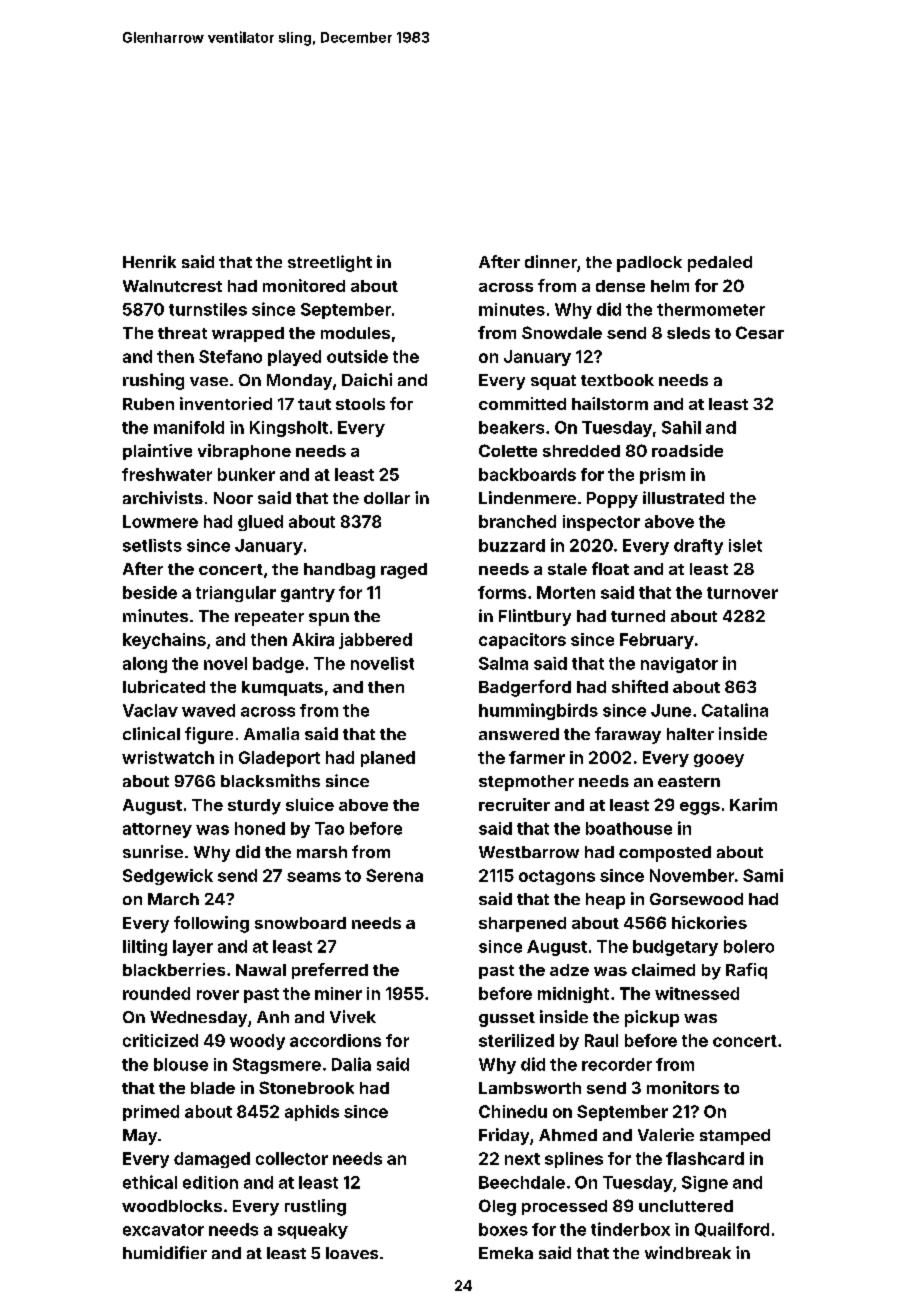 The height and width of the screenshot is (1316, 908). Describe the element at coordinates (164, 641) in the screenshot. I see `keychains` at that location.
